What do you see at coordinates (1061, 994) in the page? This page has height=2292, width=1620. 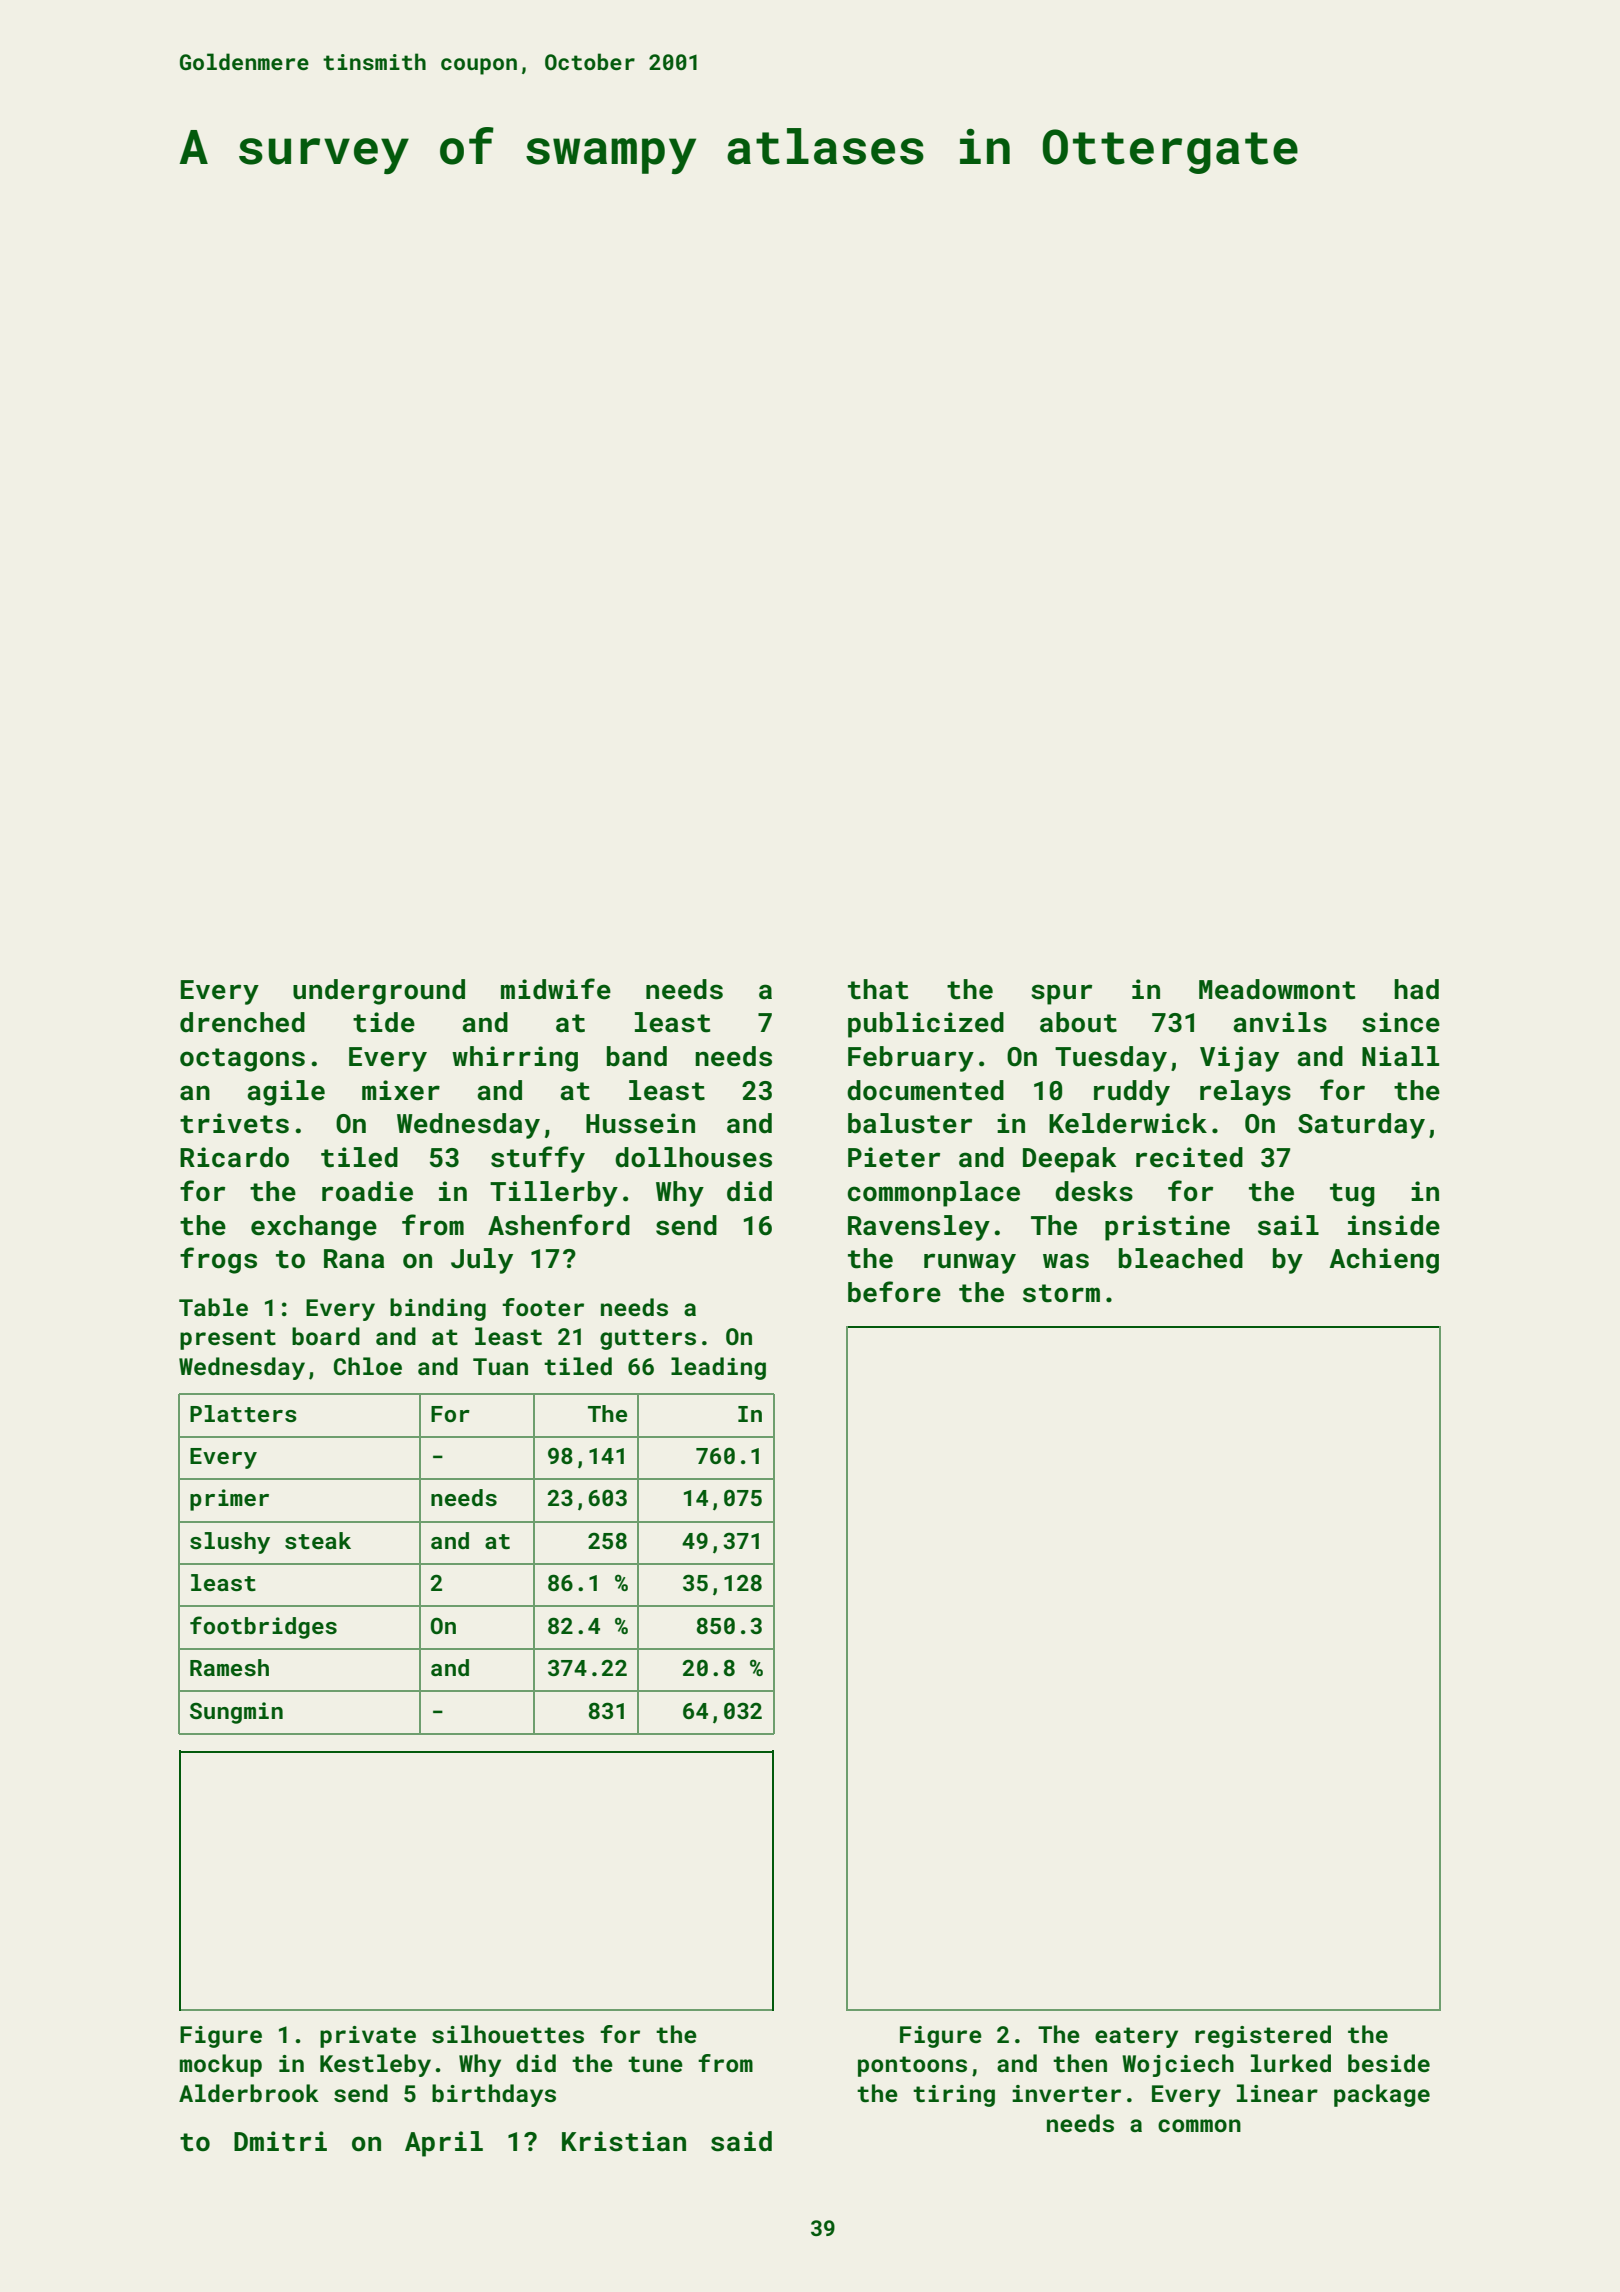 I see `spur` at bounding box center [1061, 994].
